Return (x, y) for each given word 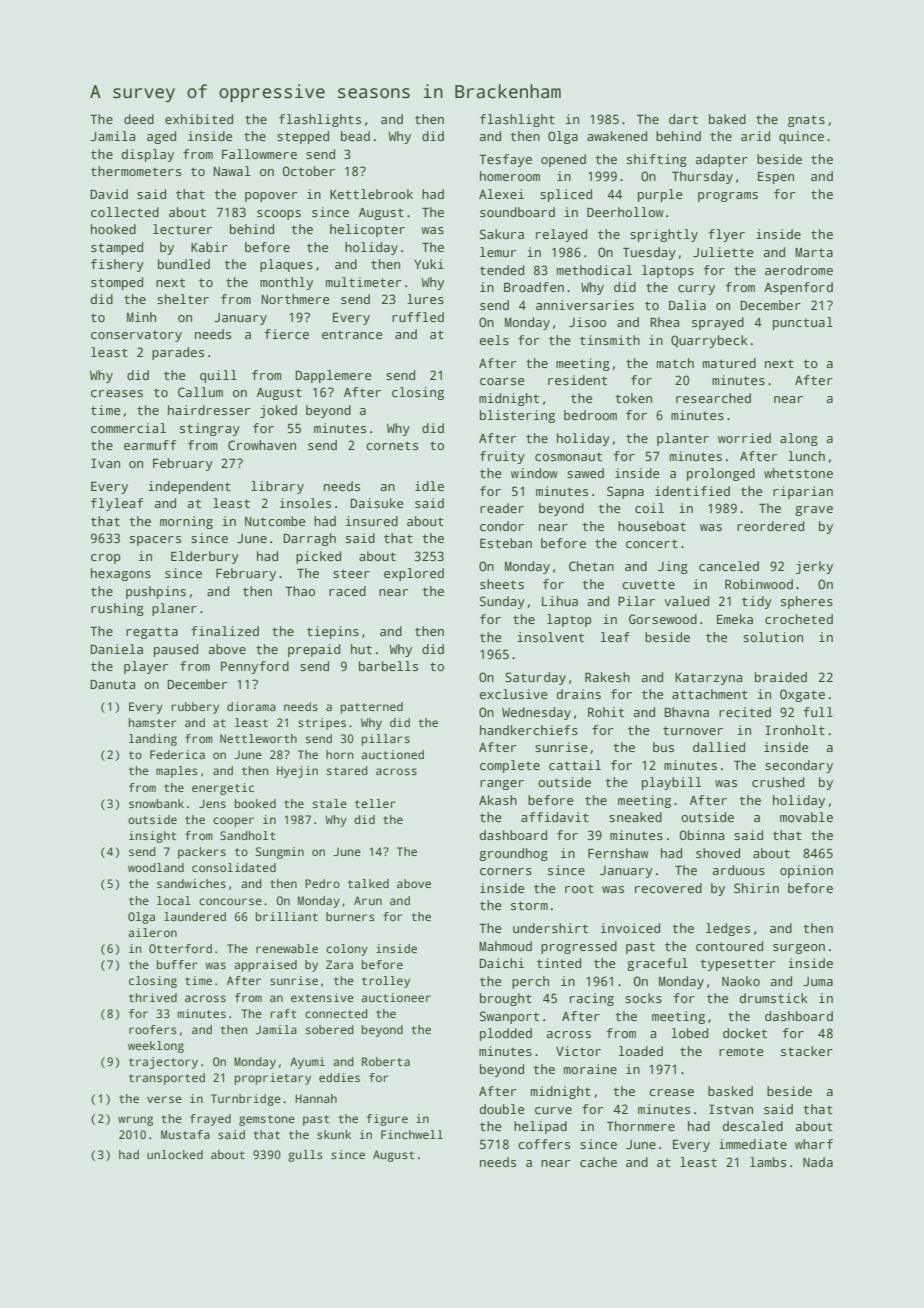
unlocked (175, 1154)
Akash (498, 800)
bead (355, 136)
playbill (672, 783)
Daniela (116, 649)
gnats (806, 121)
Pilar (636, 601)
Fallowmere (259, 154)
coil (649, 508)
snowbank (156, 803)
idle (429, 486)
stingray (210, 429)
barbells (388, 666)
